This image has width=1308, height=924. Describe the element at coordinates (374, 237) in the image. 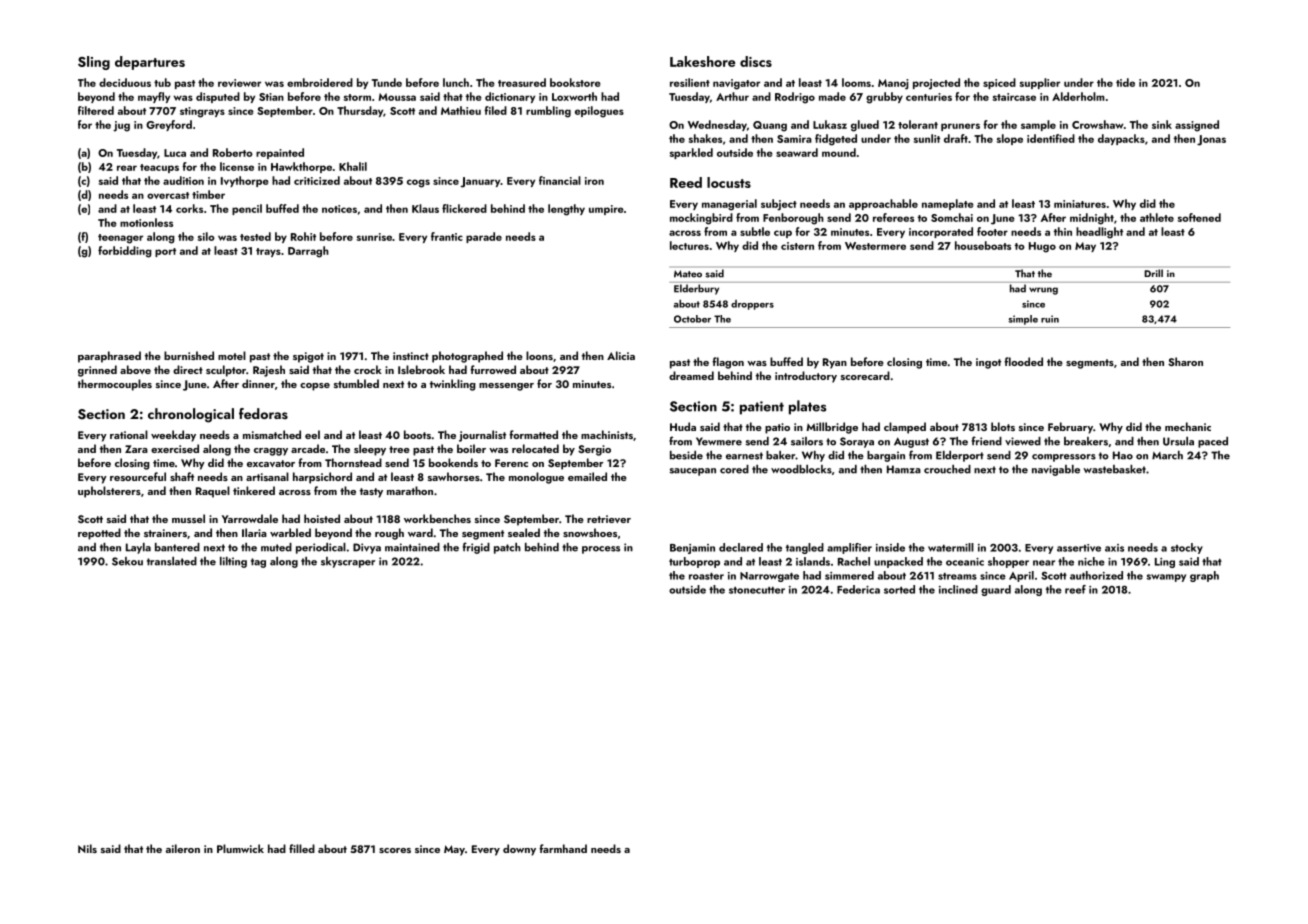

I see `sunrise` at that location.
